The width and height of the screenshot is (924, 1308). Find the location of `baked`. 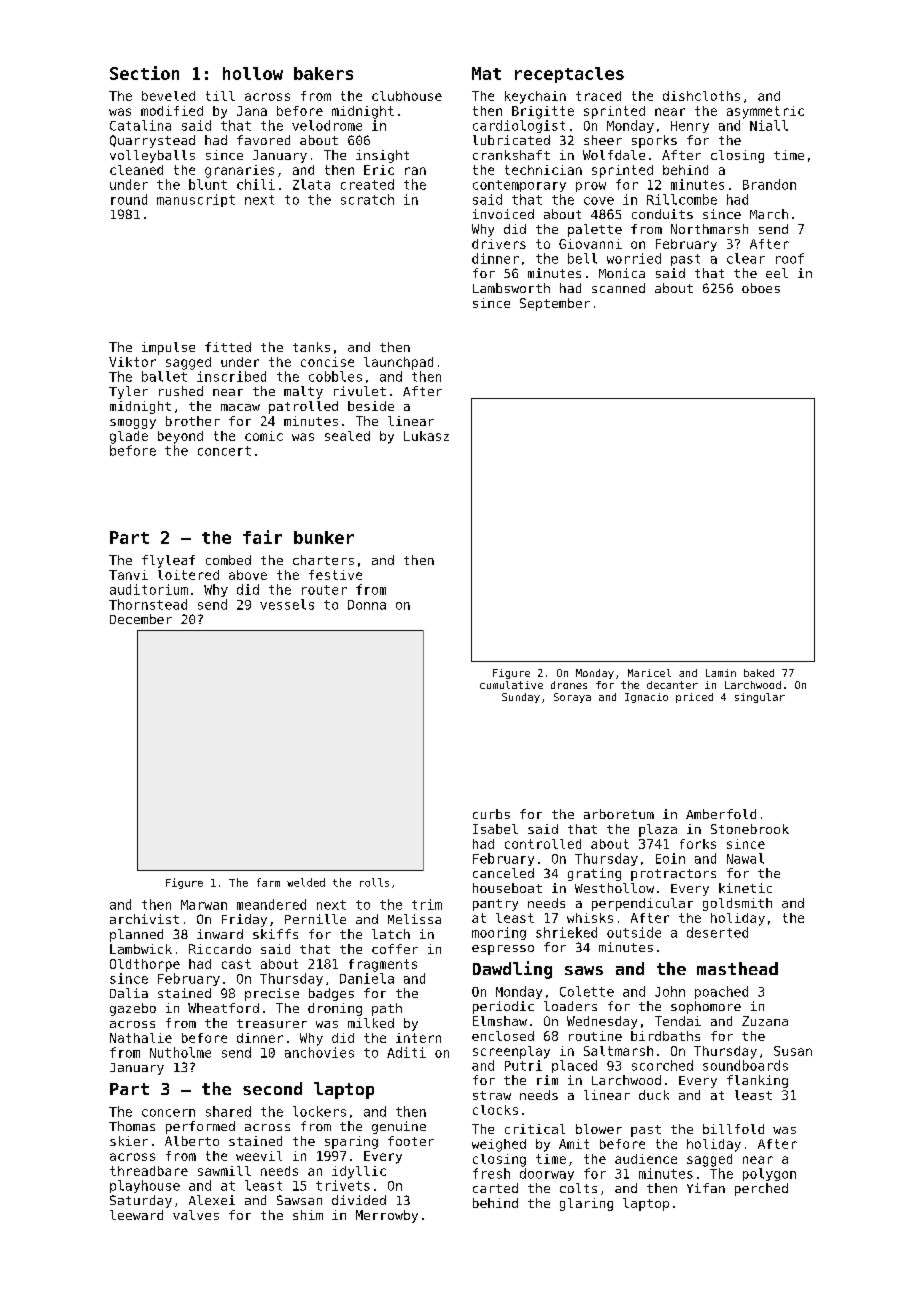

baked is located at coordinates (759, 673).
